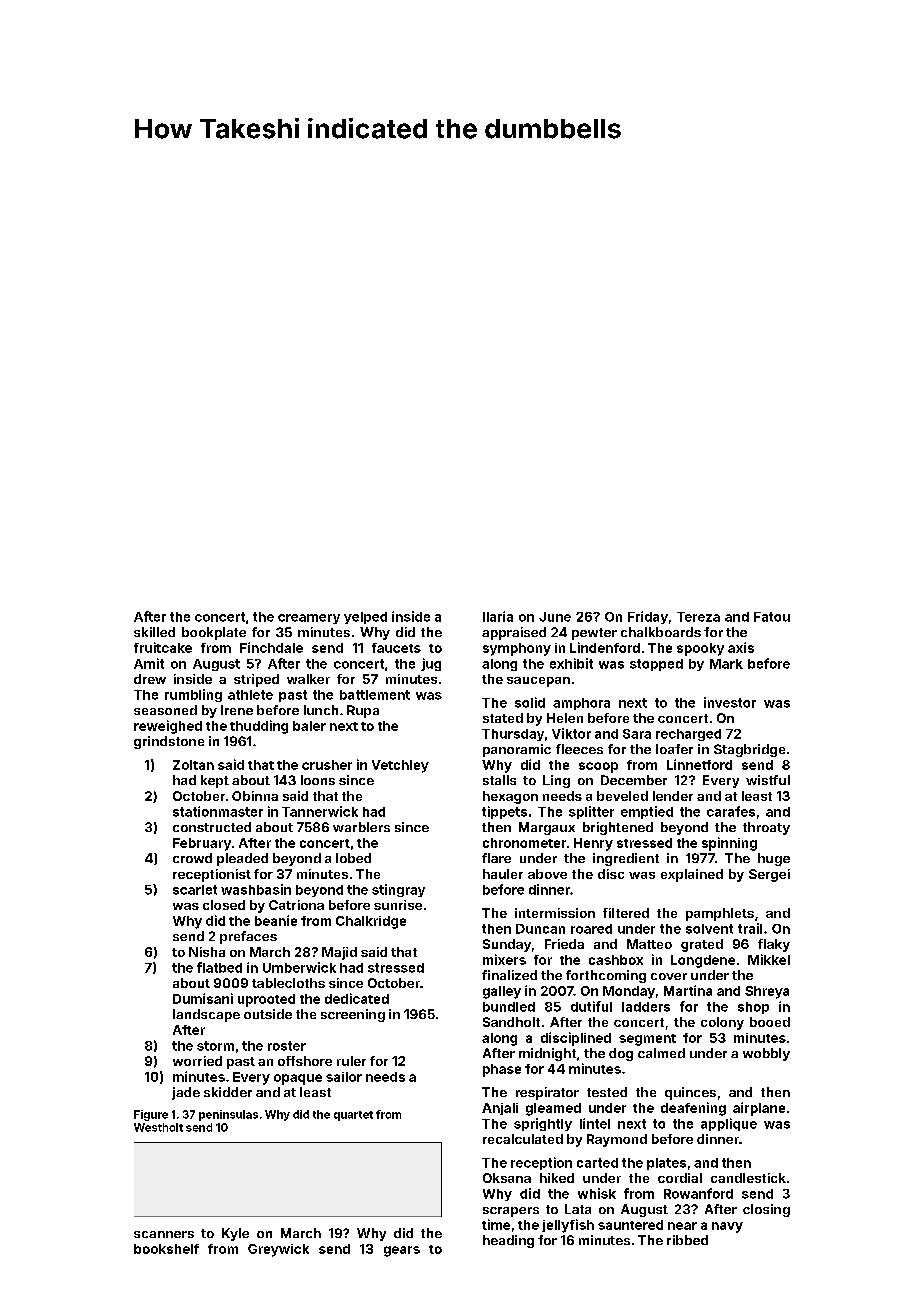 Image resolution: width=924 pixels, height=1314 pixels. What do you see at coordinates (351, 1061) in the screenshot?
I see `ruler` at bounding box center [351, 1061].
